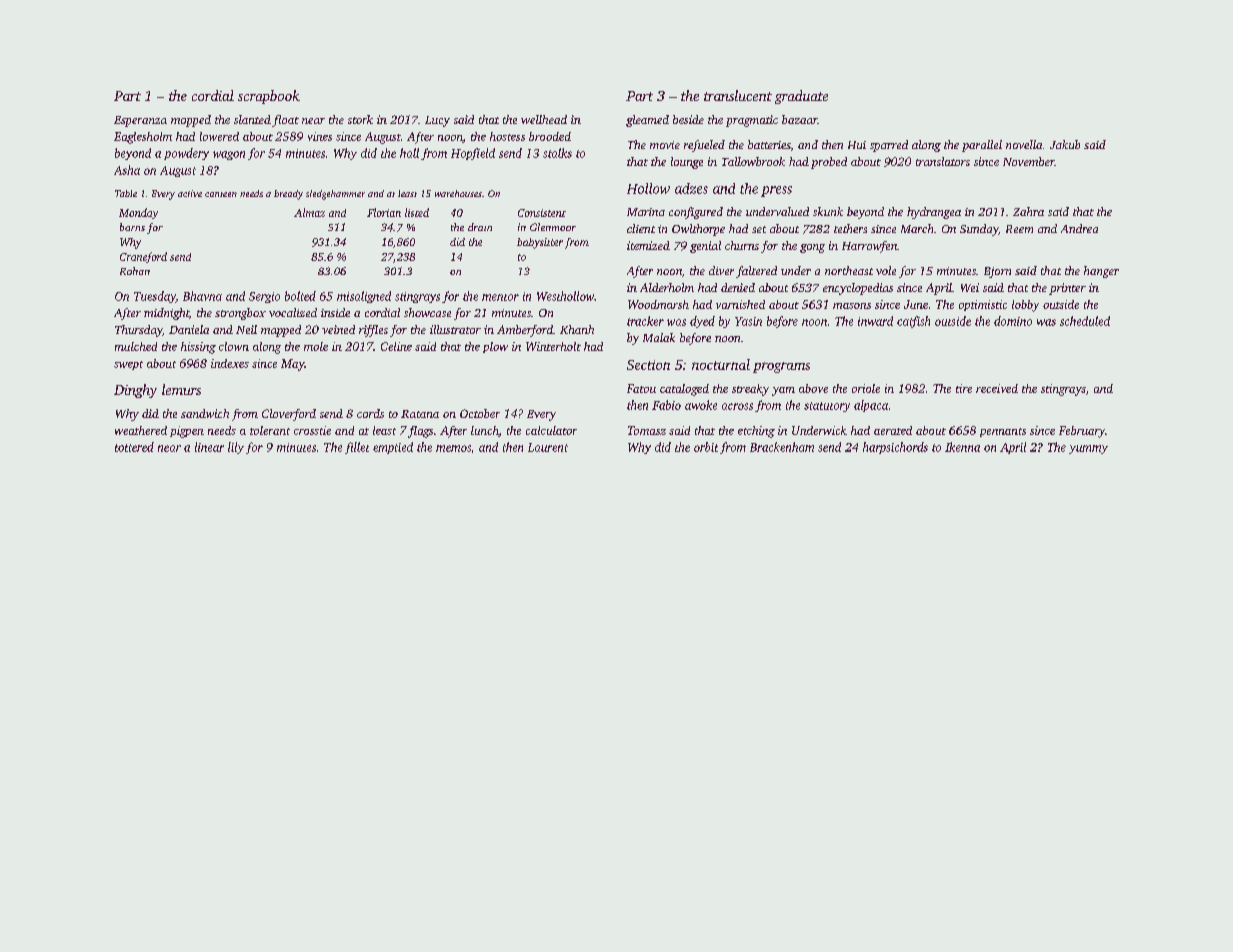  What do you see at coordinates (852, 306) in the page?
I see `masons` at bounding box center [852, 306].
